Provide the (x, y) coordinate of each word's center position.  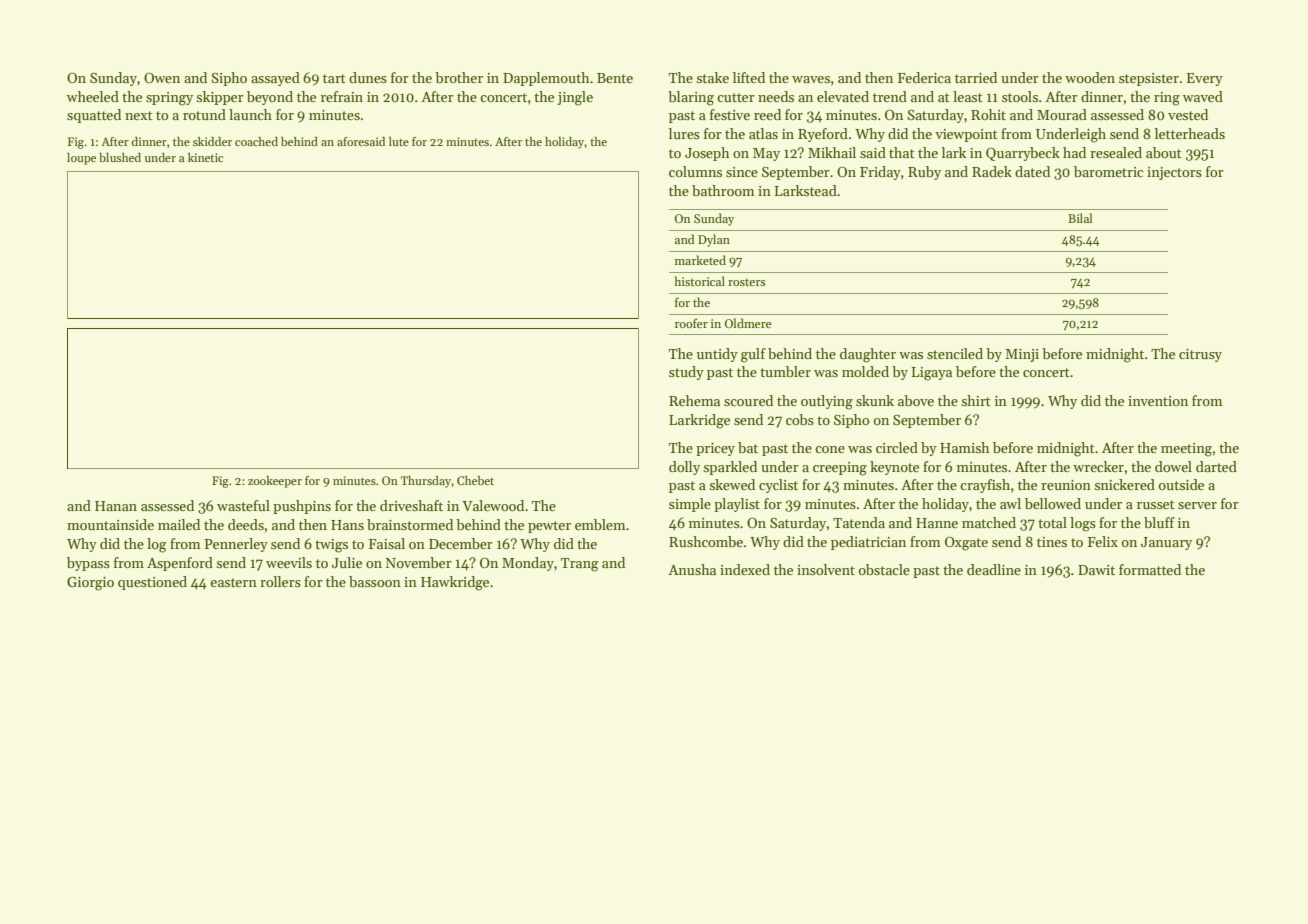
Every (1205, 79)
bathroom (723, 190)
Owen (162, 77)
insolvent (826, 569)
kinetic (205, 157)
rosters (747, 282)
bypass (88, 564)
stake (712, 77)
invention (1158, 401)
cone (830, 449)
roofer (691, 323)
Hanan (116, 506)
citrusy (1200, 355)
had (1074, 152)
